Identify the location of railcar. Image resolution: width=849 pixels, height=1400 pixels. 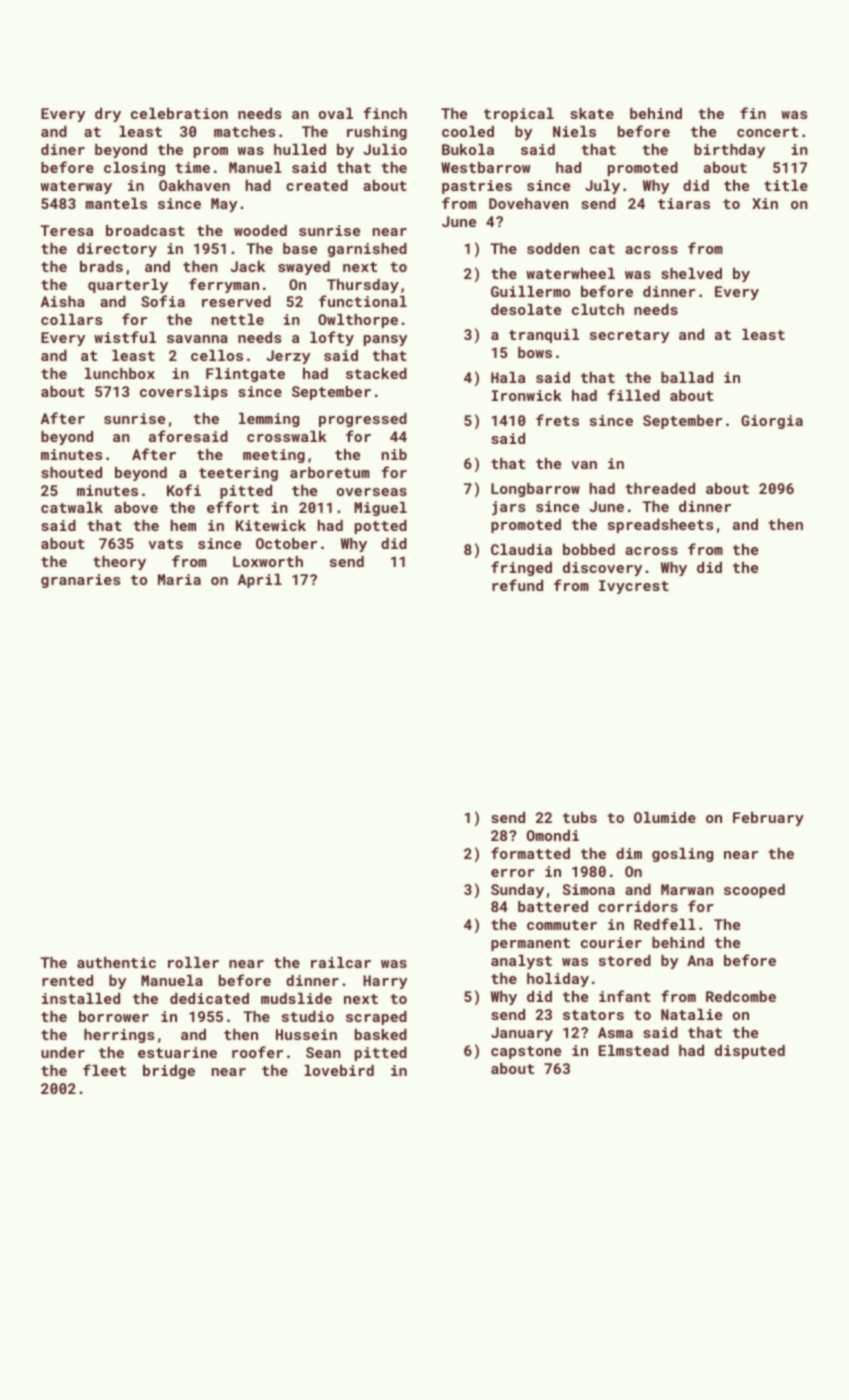
(341, 962).
